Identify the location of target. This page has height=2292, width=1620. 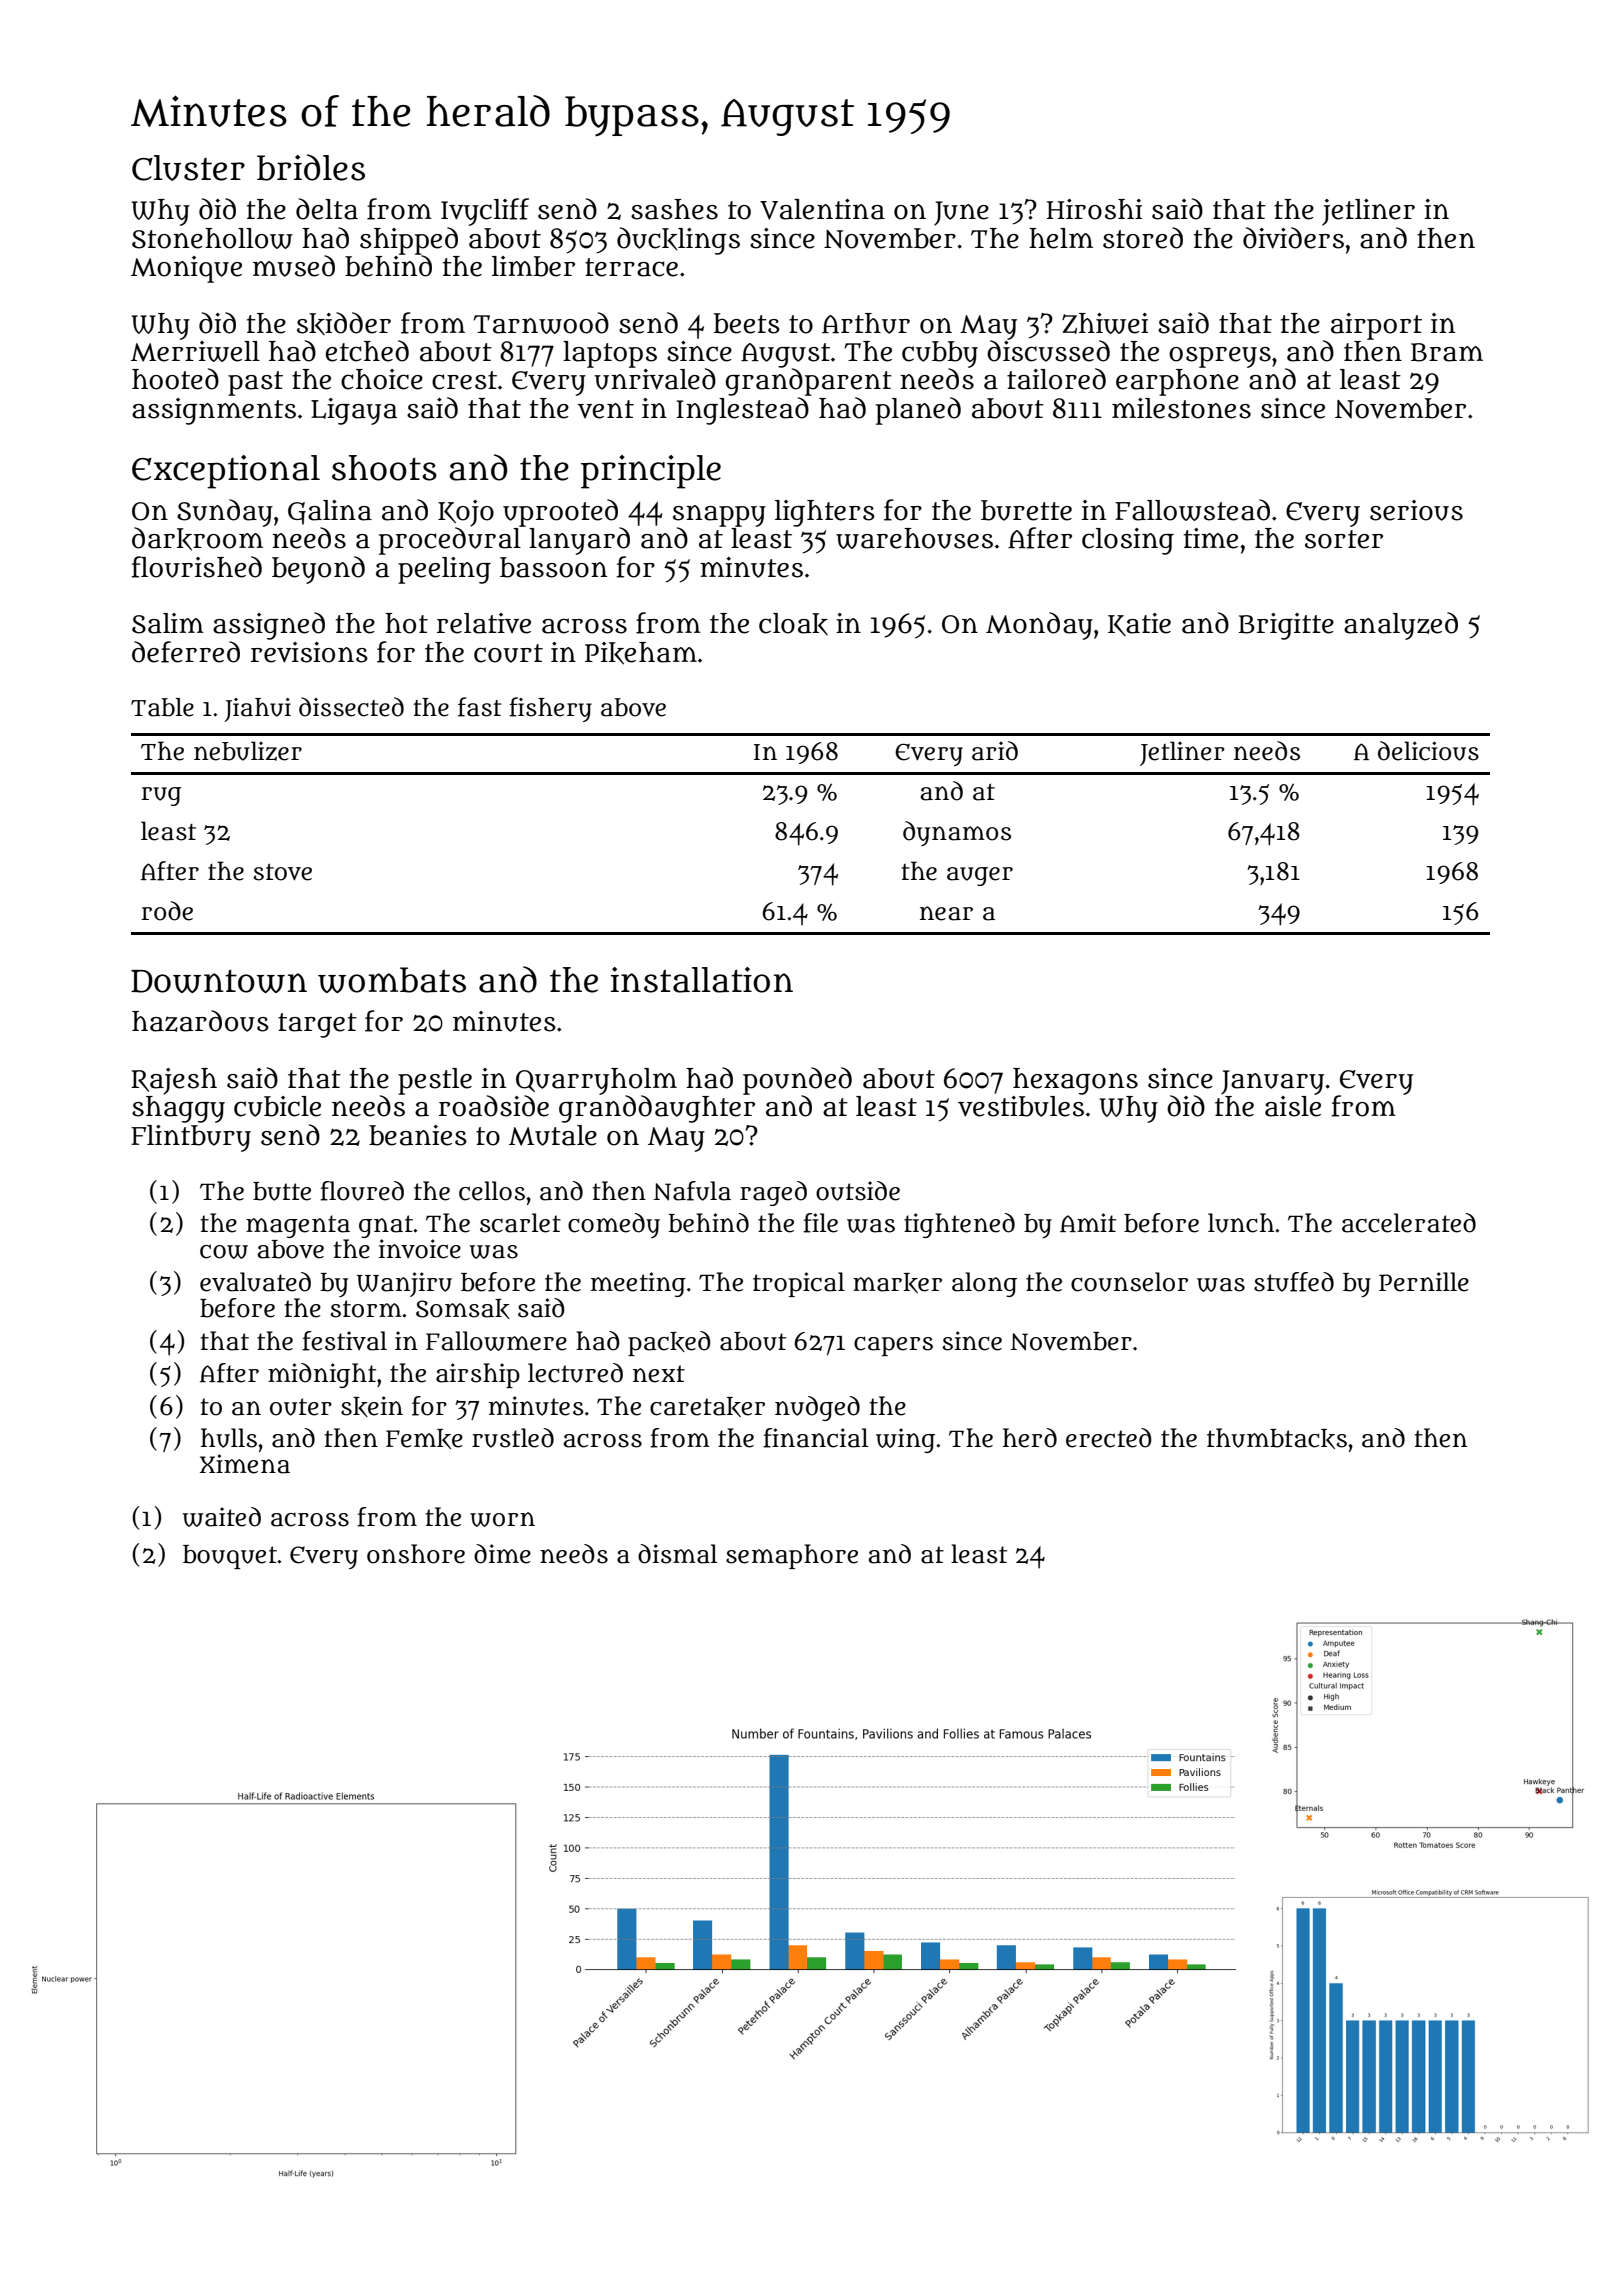
(317, 1025).
